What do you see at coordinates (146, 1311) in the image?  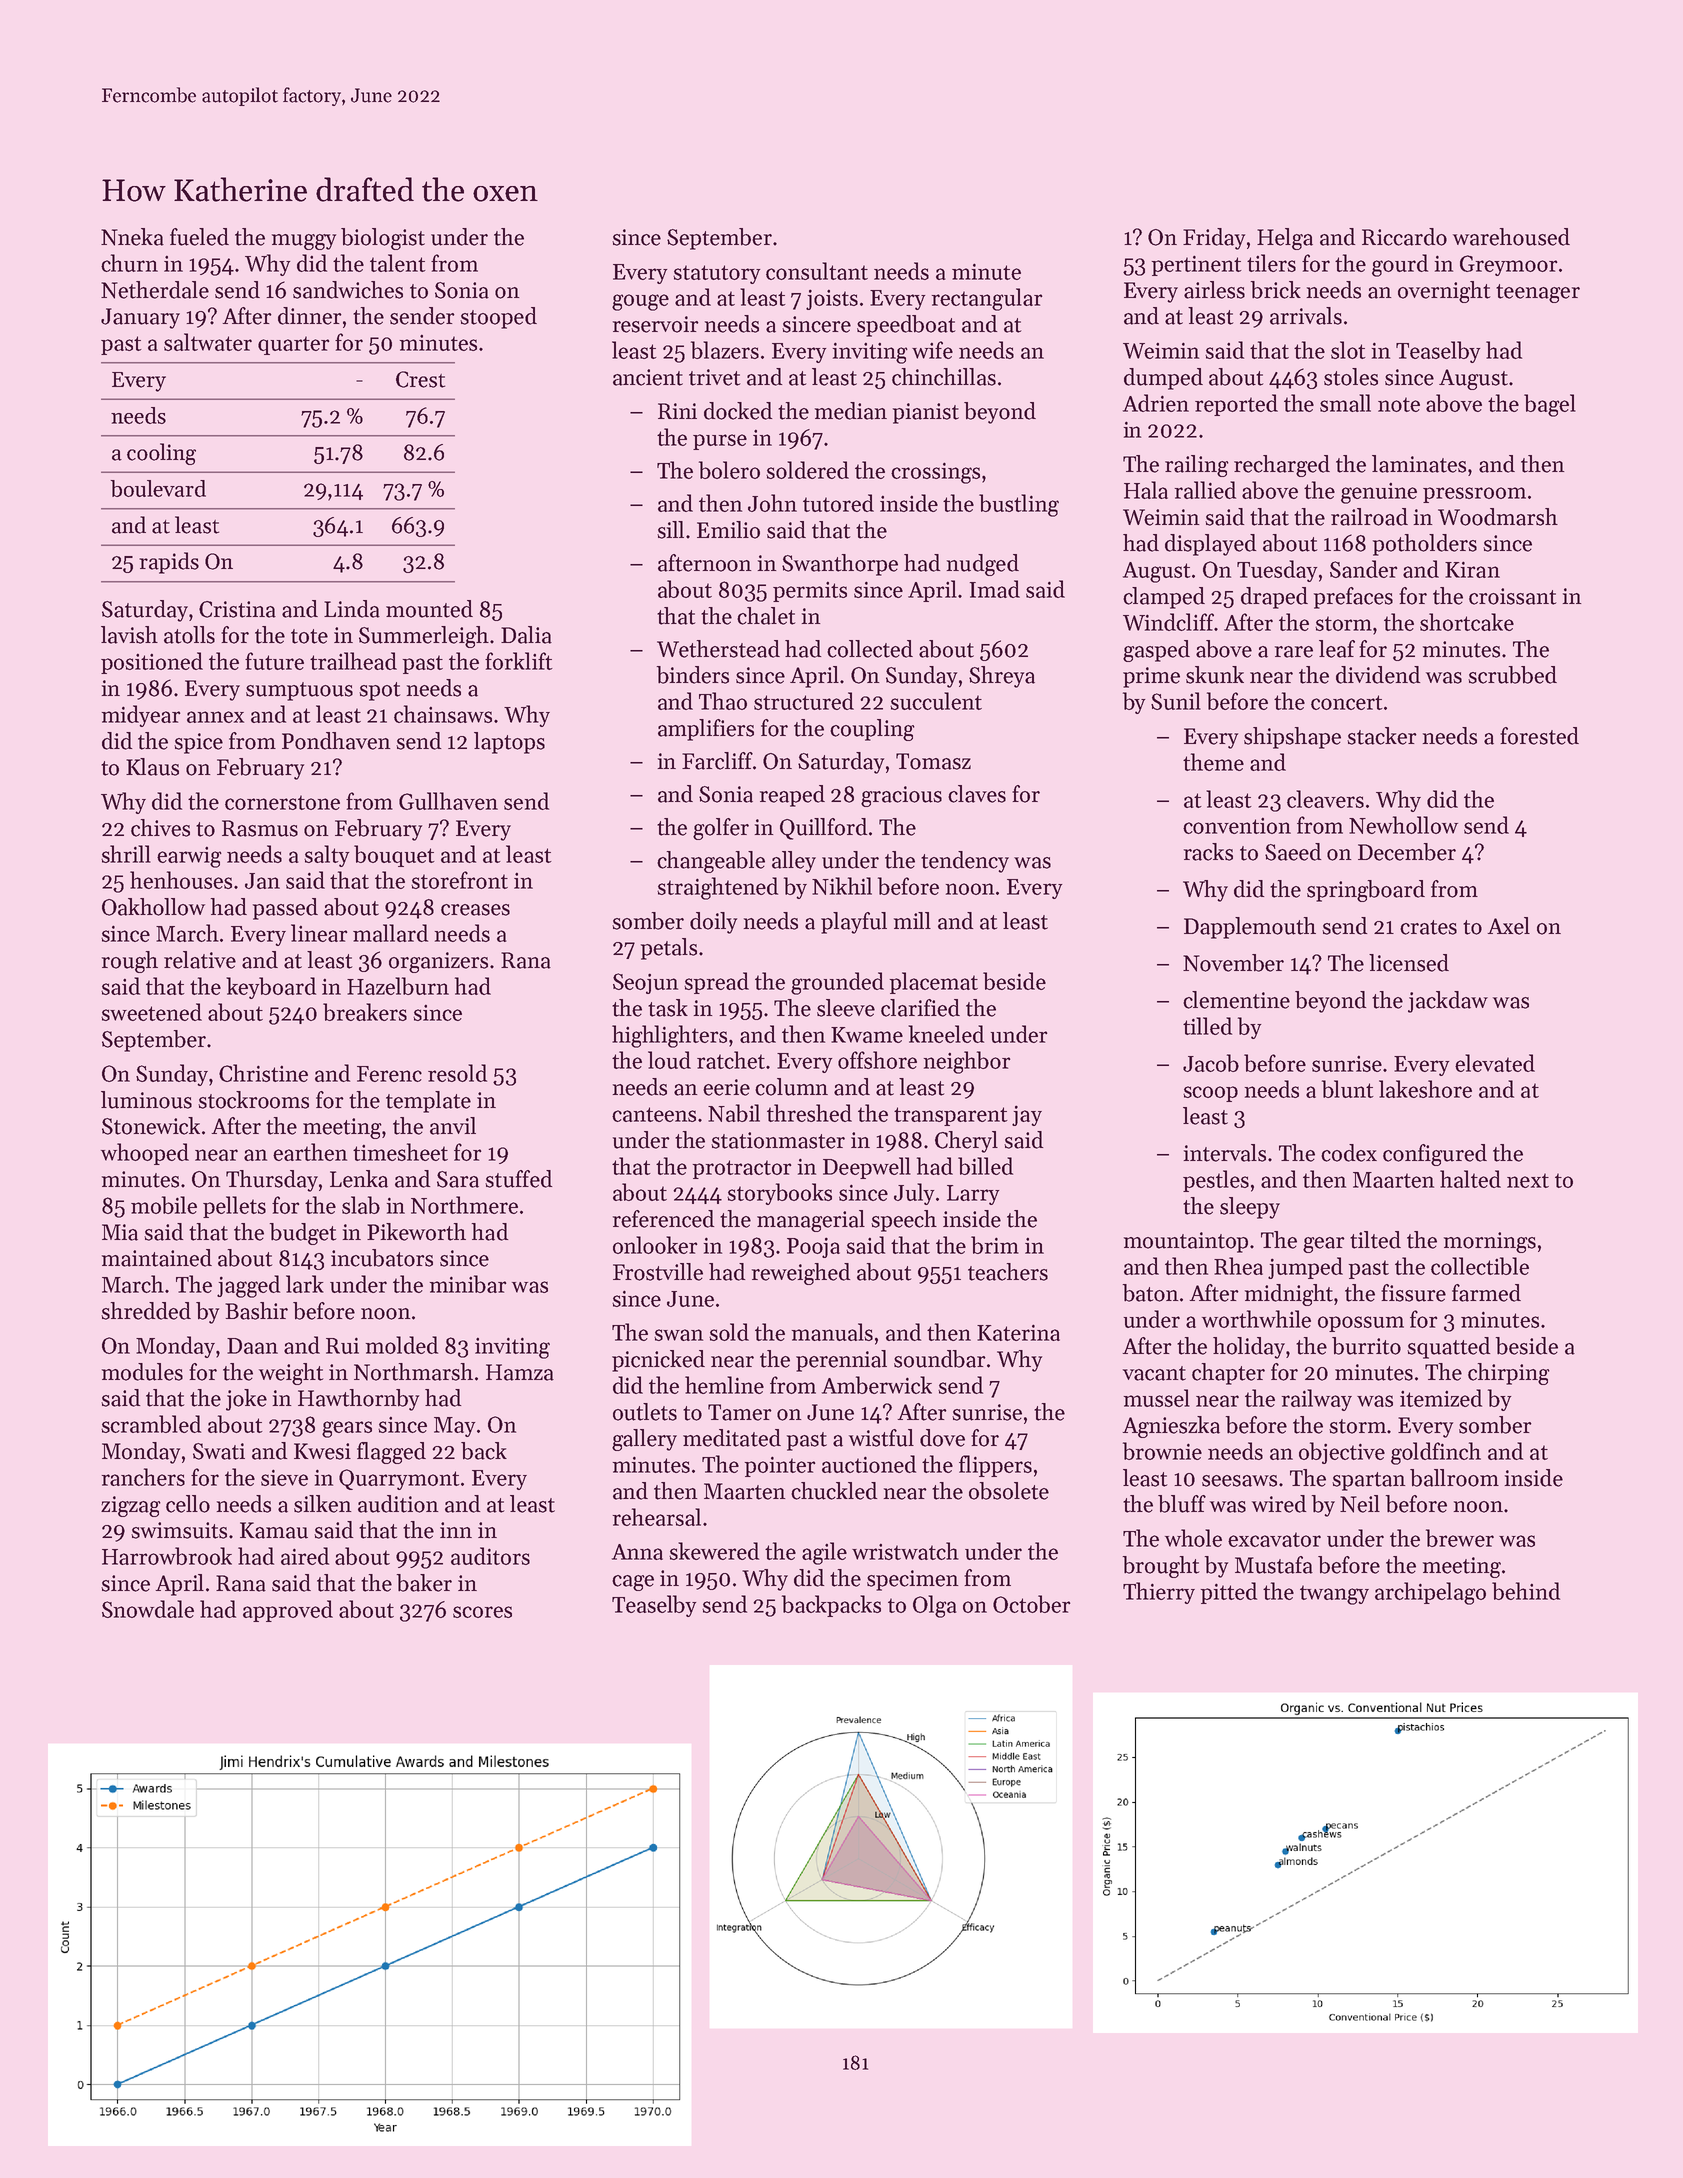 I see `shredded` at bounding box center [146, 1311].
